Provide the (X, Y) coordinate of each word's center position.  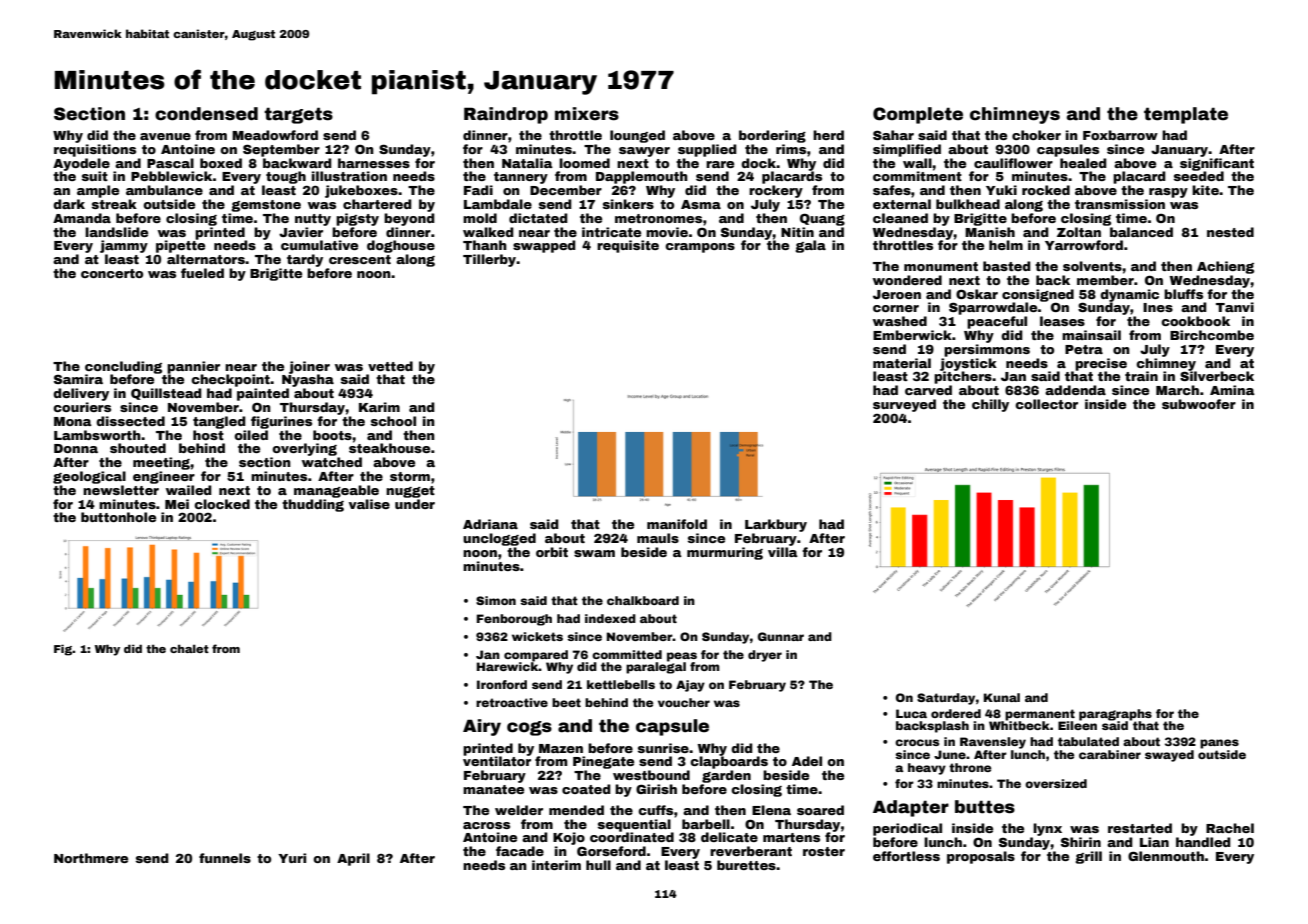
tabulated (1088, 741)
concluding (123, 367)
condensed (206, 114)
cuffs (655, 810)
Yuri (292, 858)
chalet (189, 648)
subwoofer (1199, 404)
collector (1046, 404)
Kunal (1002, 697)
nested (1230, 232)
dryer (765, 656)
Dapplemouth (642, 177)
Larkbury (776, 525)
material (902, 363)
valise (369, 504)
